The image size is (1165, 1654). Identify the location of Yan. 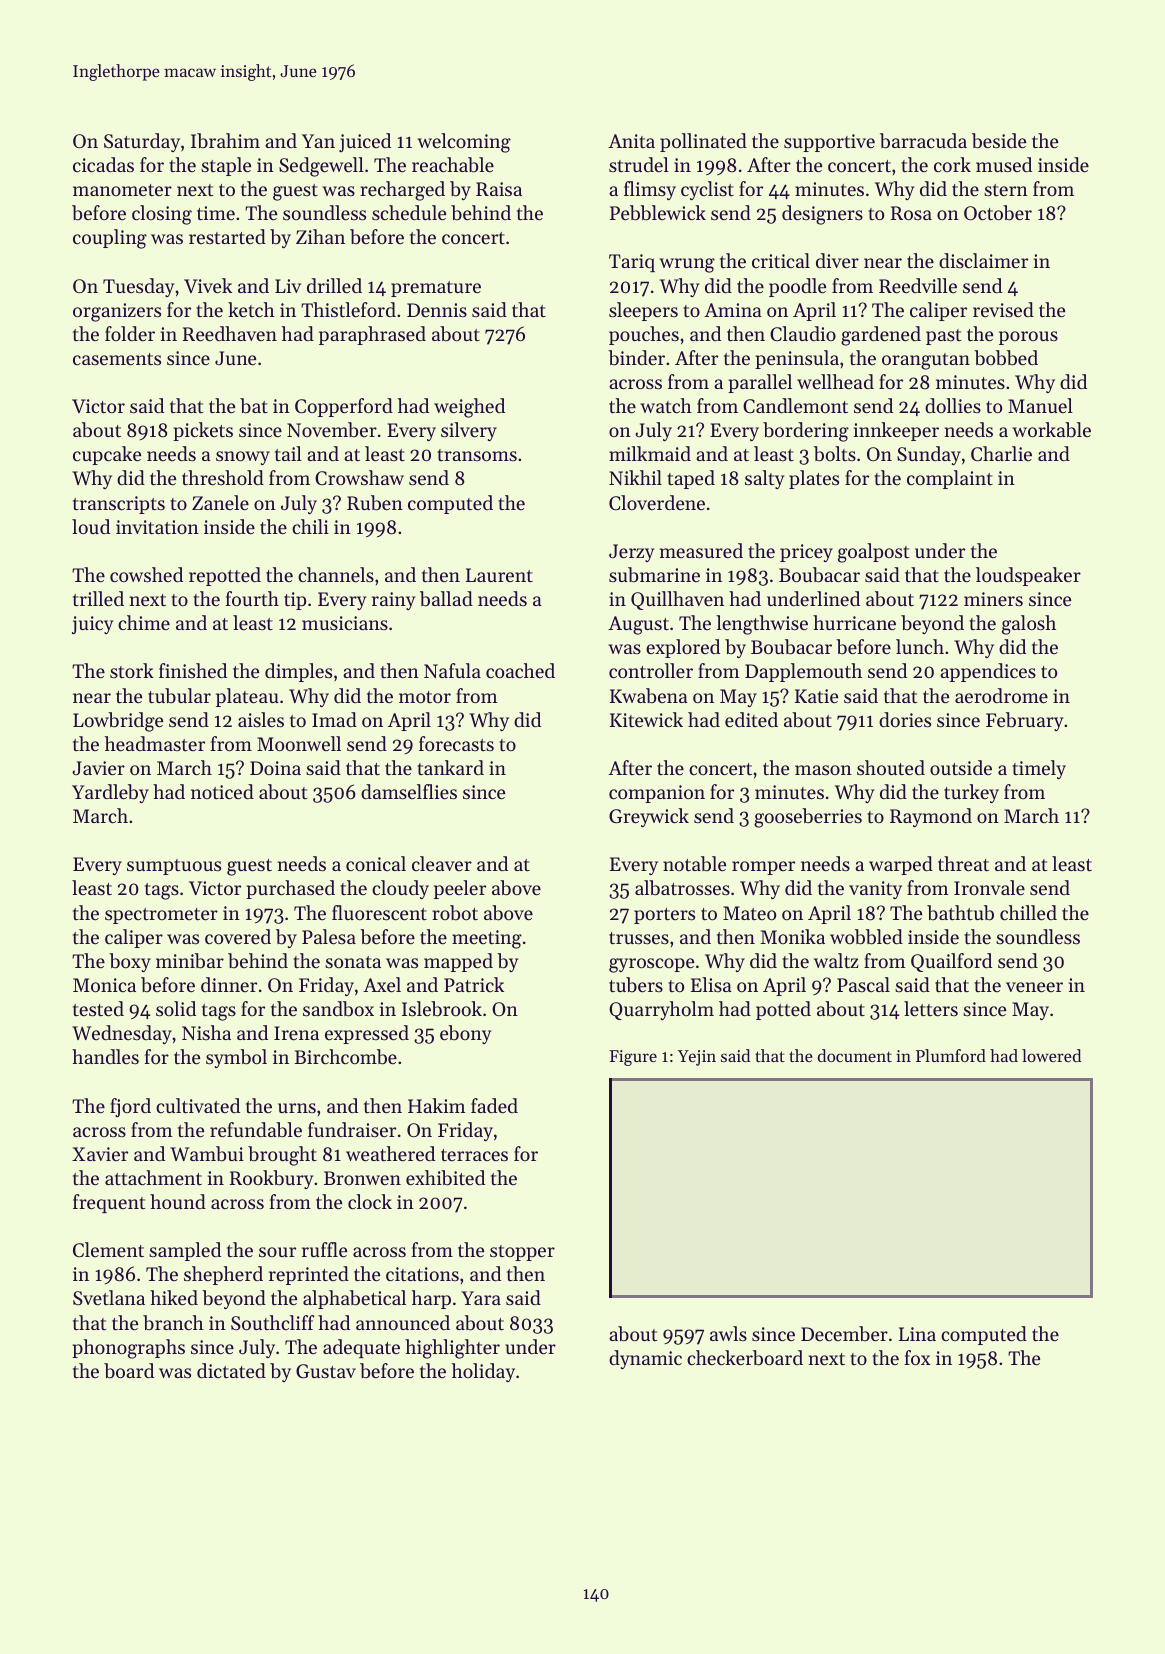
(318, 141).
